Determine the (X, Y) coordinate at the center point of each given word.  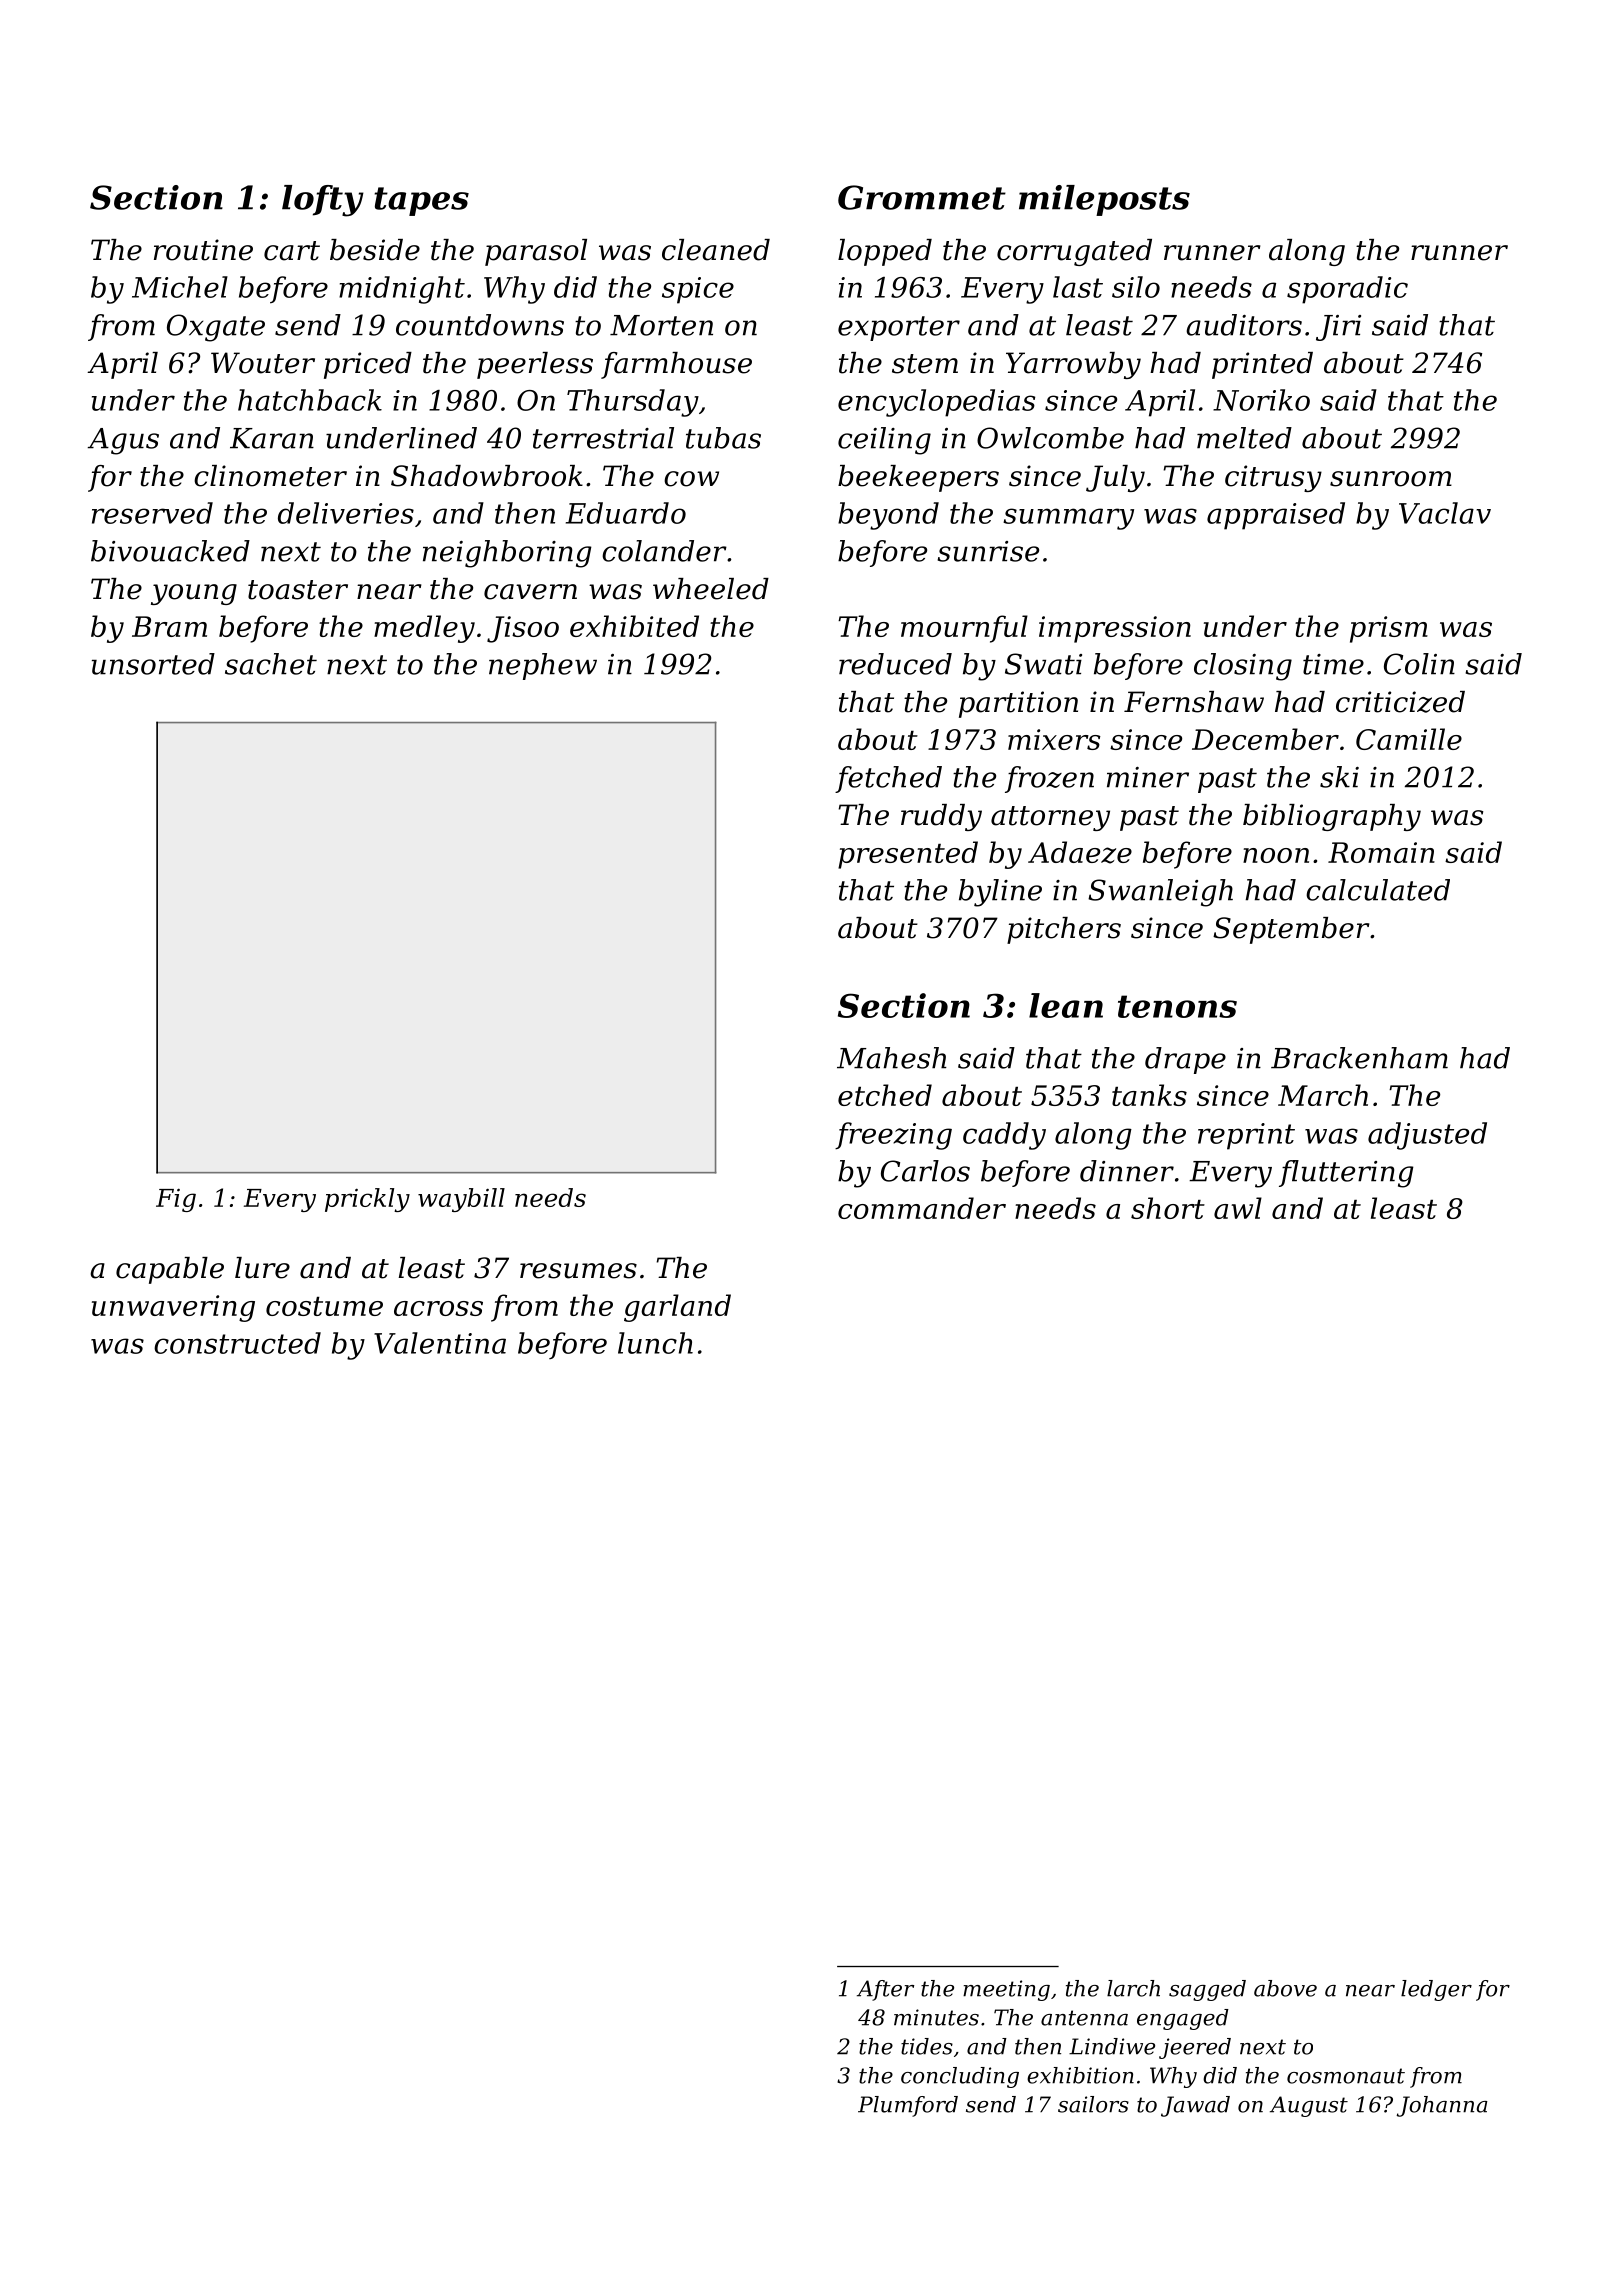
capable (170, 1270)
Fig (176, 1200)
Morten (661, 325)
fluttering (1346, 1174)
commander (922, 1208)
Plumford (908, 2106)
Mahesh (892, 1058)
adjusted (1427, 1136)
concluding (960, 2077)
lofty (323, 201)
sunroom (1391, 479)
